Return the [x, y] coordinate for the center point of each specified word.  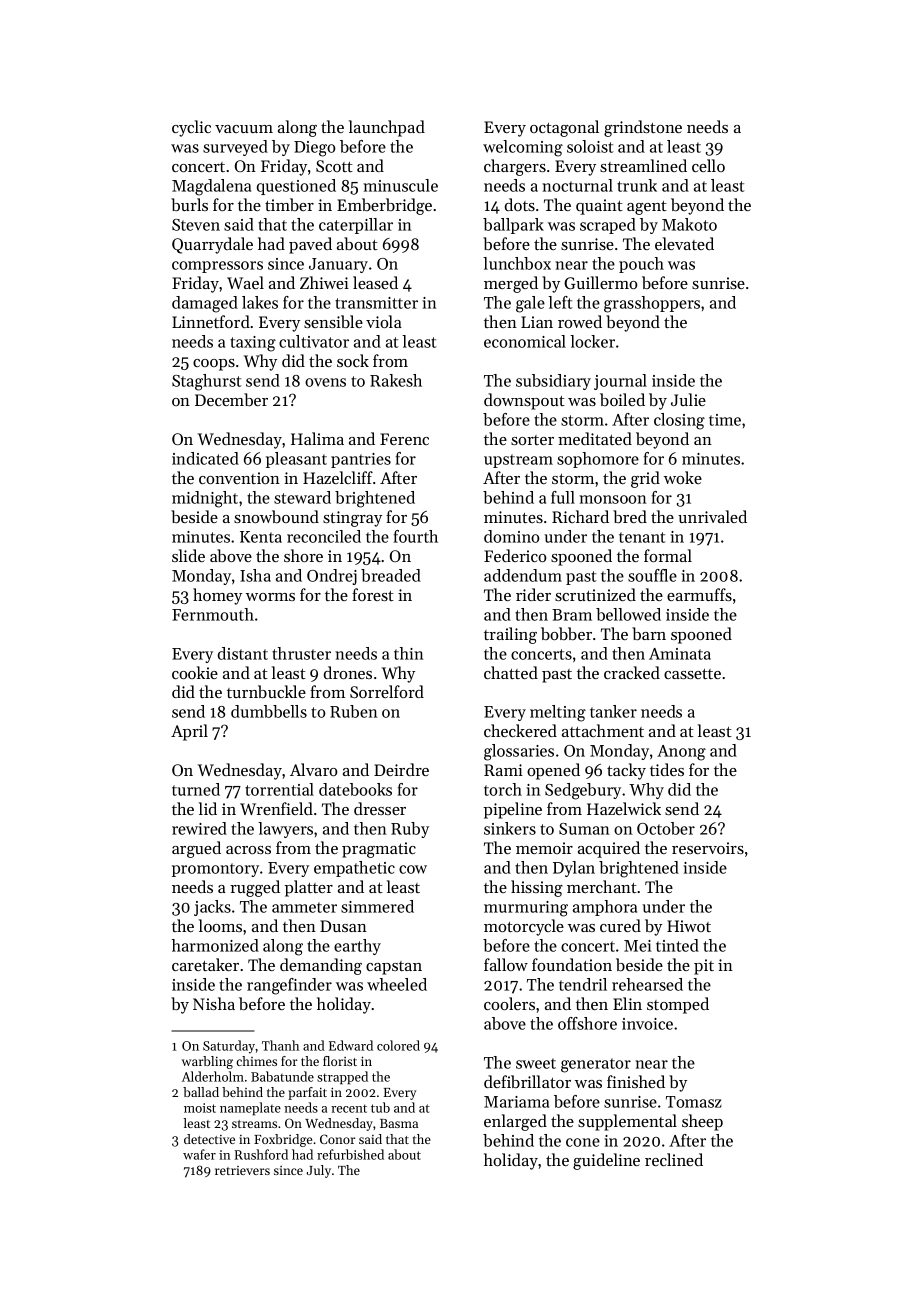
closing [679, 421]
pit [704, 967]
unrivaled [712, 516]
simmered [377, 906]
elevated [684, 243]
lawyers [285, 830]
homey [217, 596]
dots [520, 204]
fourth [416, 536]
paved [310, 245]
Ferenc [404, 439]
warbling [207, 1062]
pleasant [296, 460]
